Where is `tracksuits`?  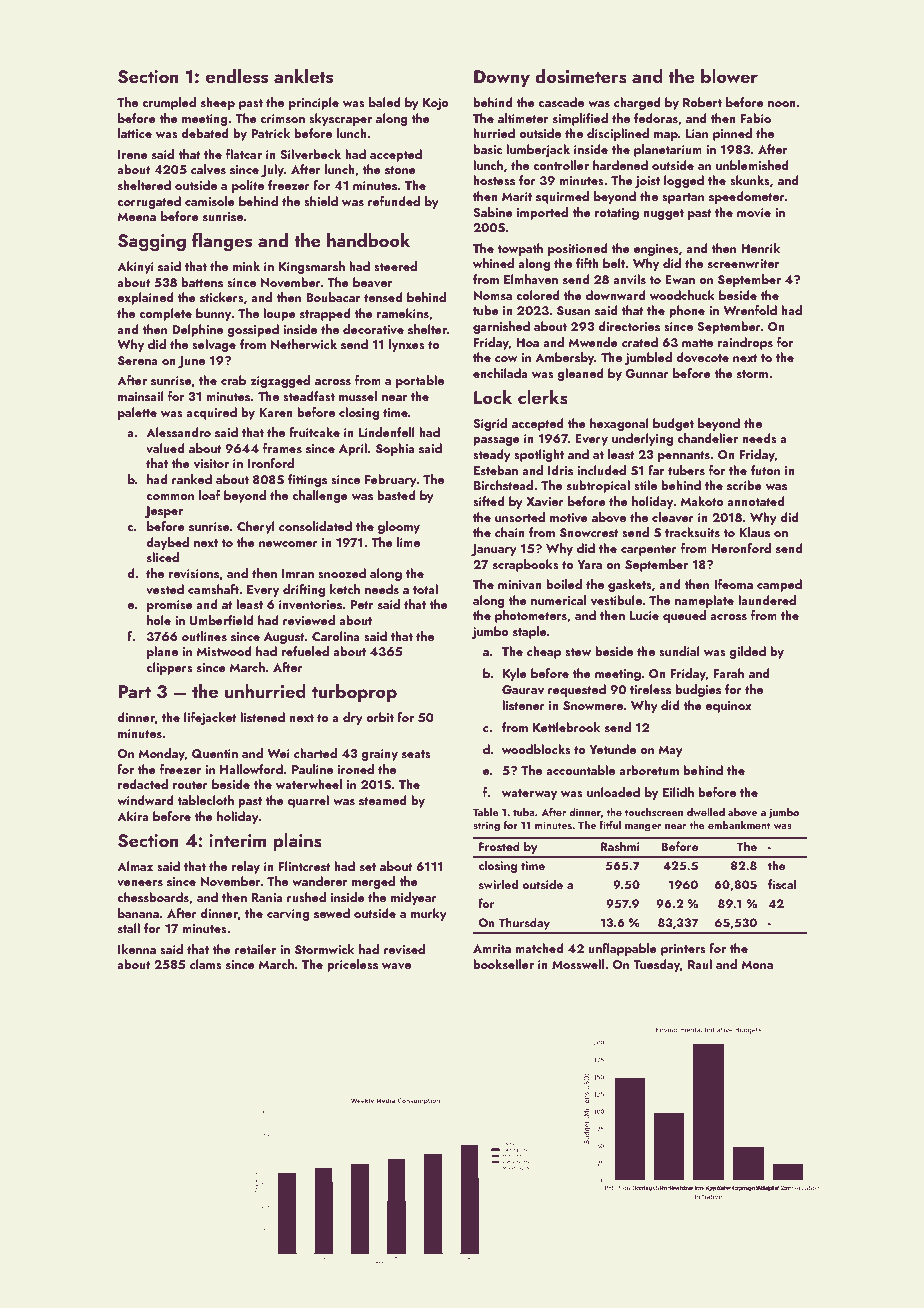
tracksuits is located at coordinates (692, 532).
